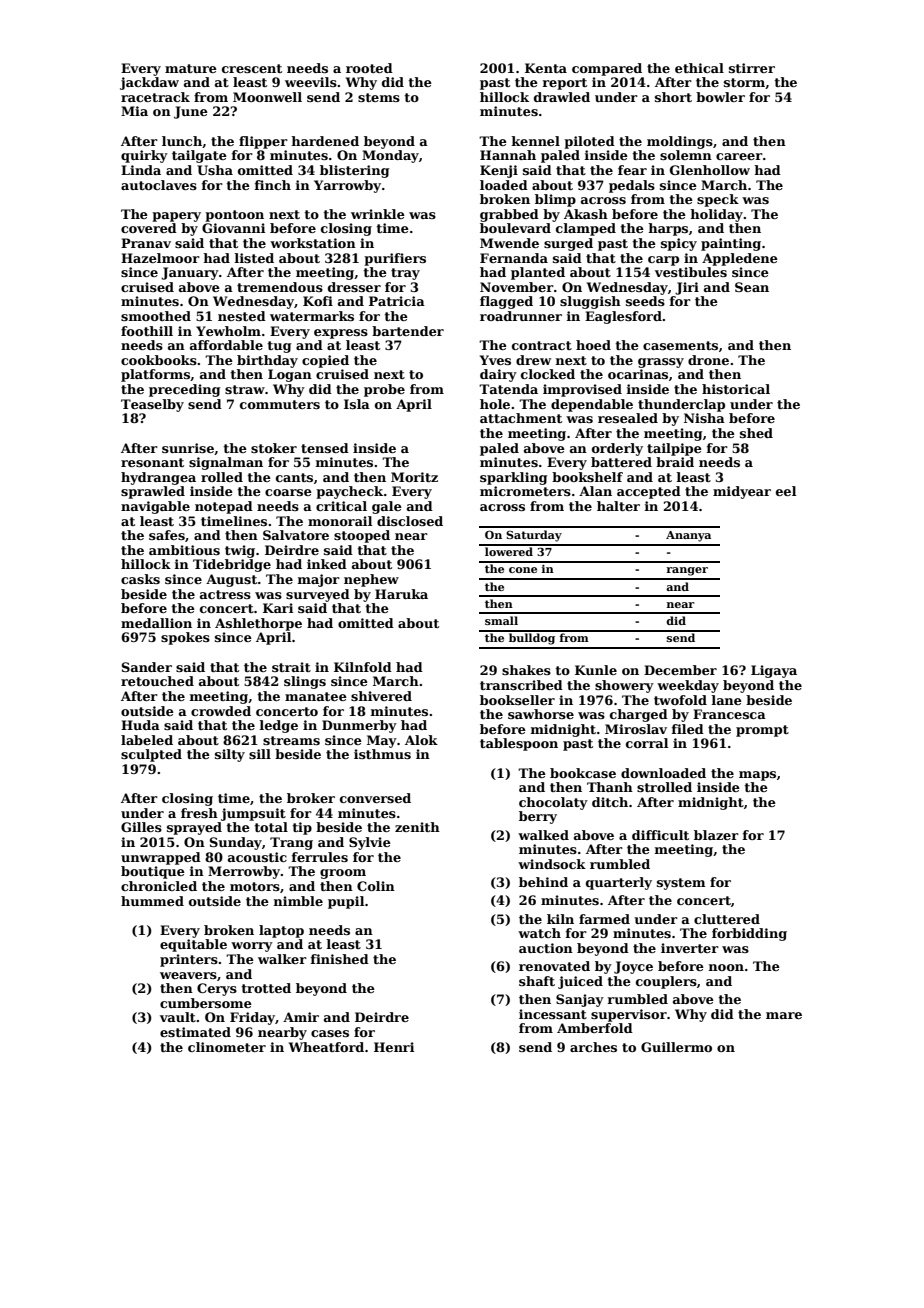 Image resolution: width=924 pixels, height=1308 pixels. Describe the element at coordinates (774, 671) in the screenshot. I see `Ligaya` at that location.
